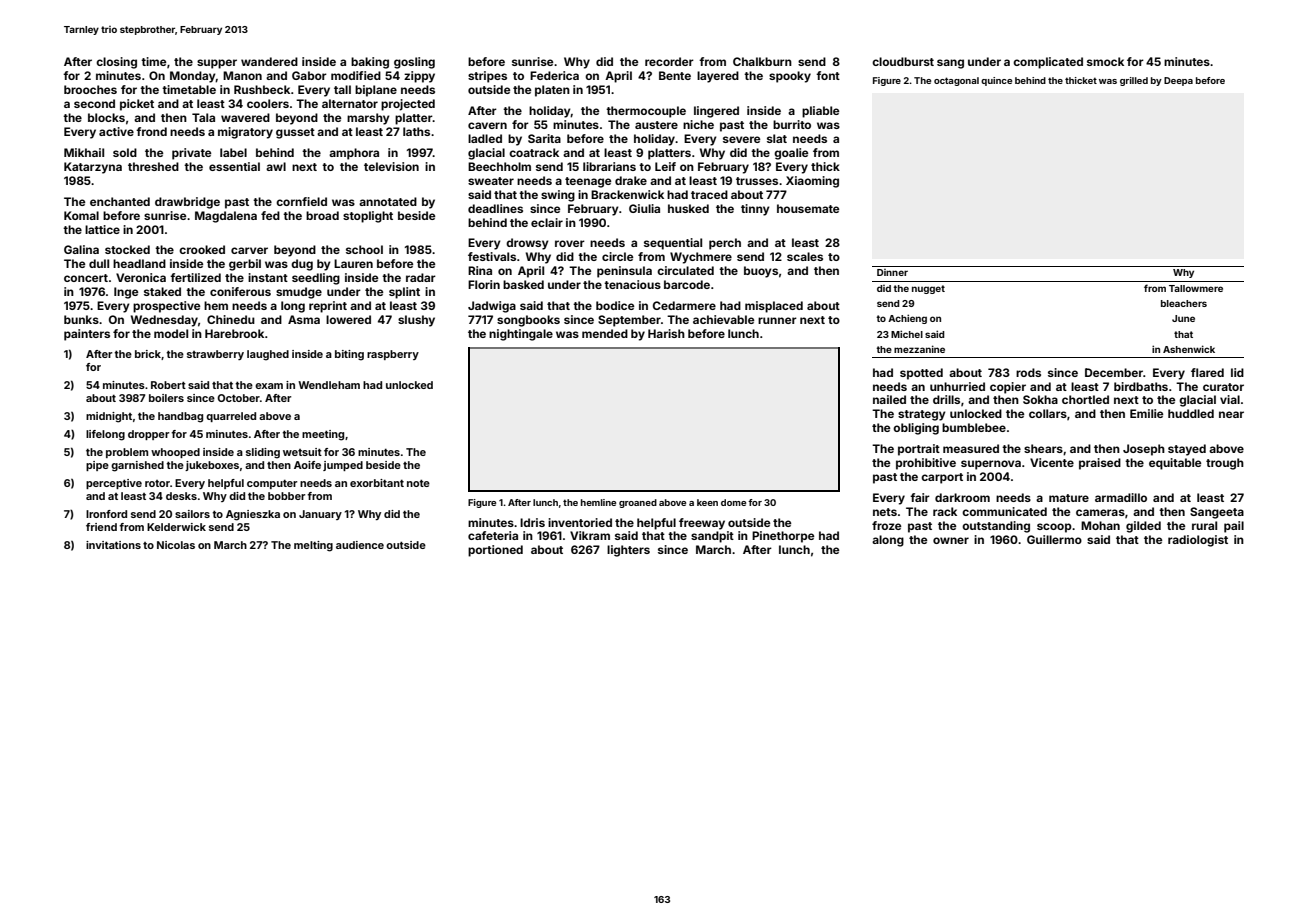 The width and height of the image is (1308, 924). What do you see at coordinates (669, 61) in the image?
I see `recorder` at bounding box center [669, 61].
